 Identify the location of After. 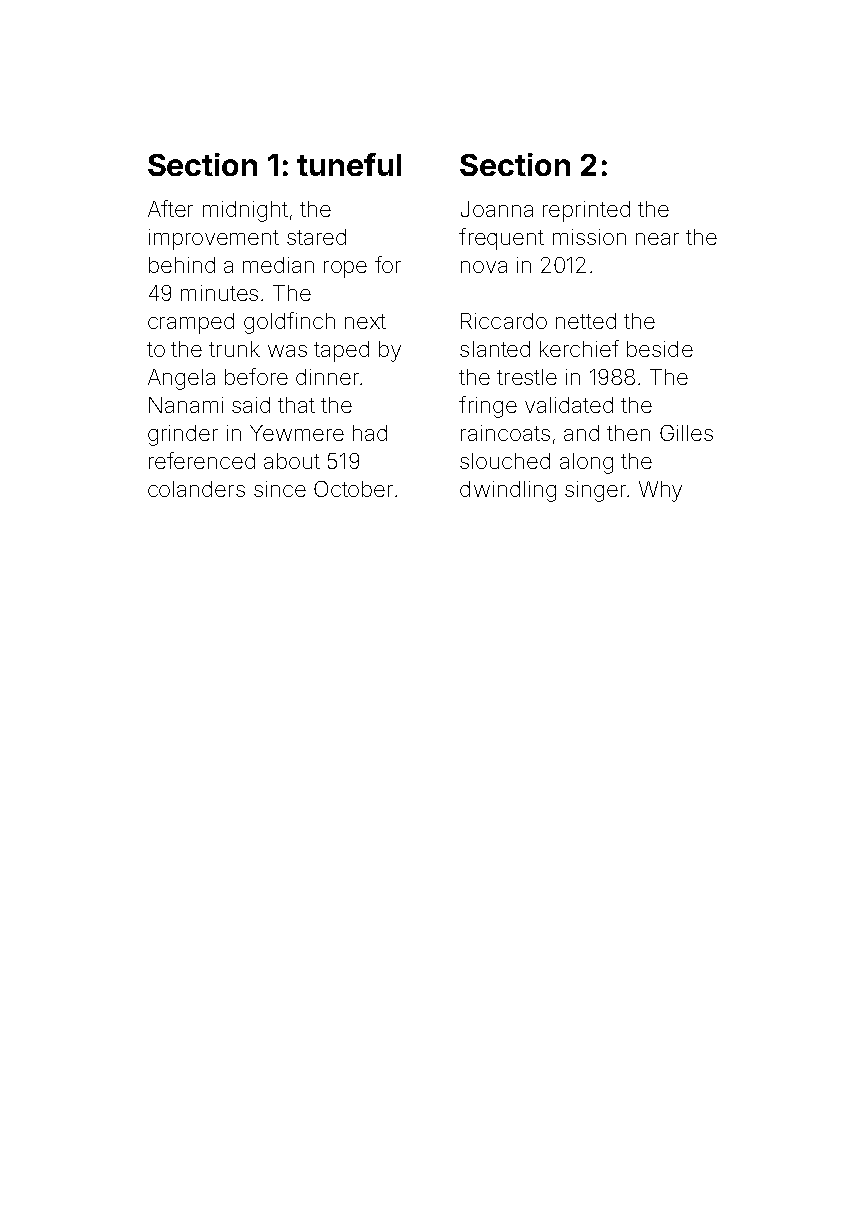
(170, 208).
